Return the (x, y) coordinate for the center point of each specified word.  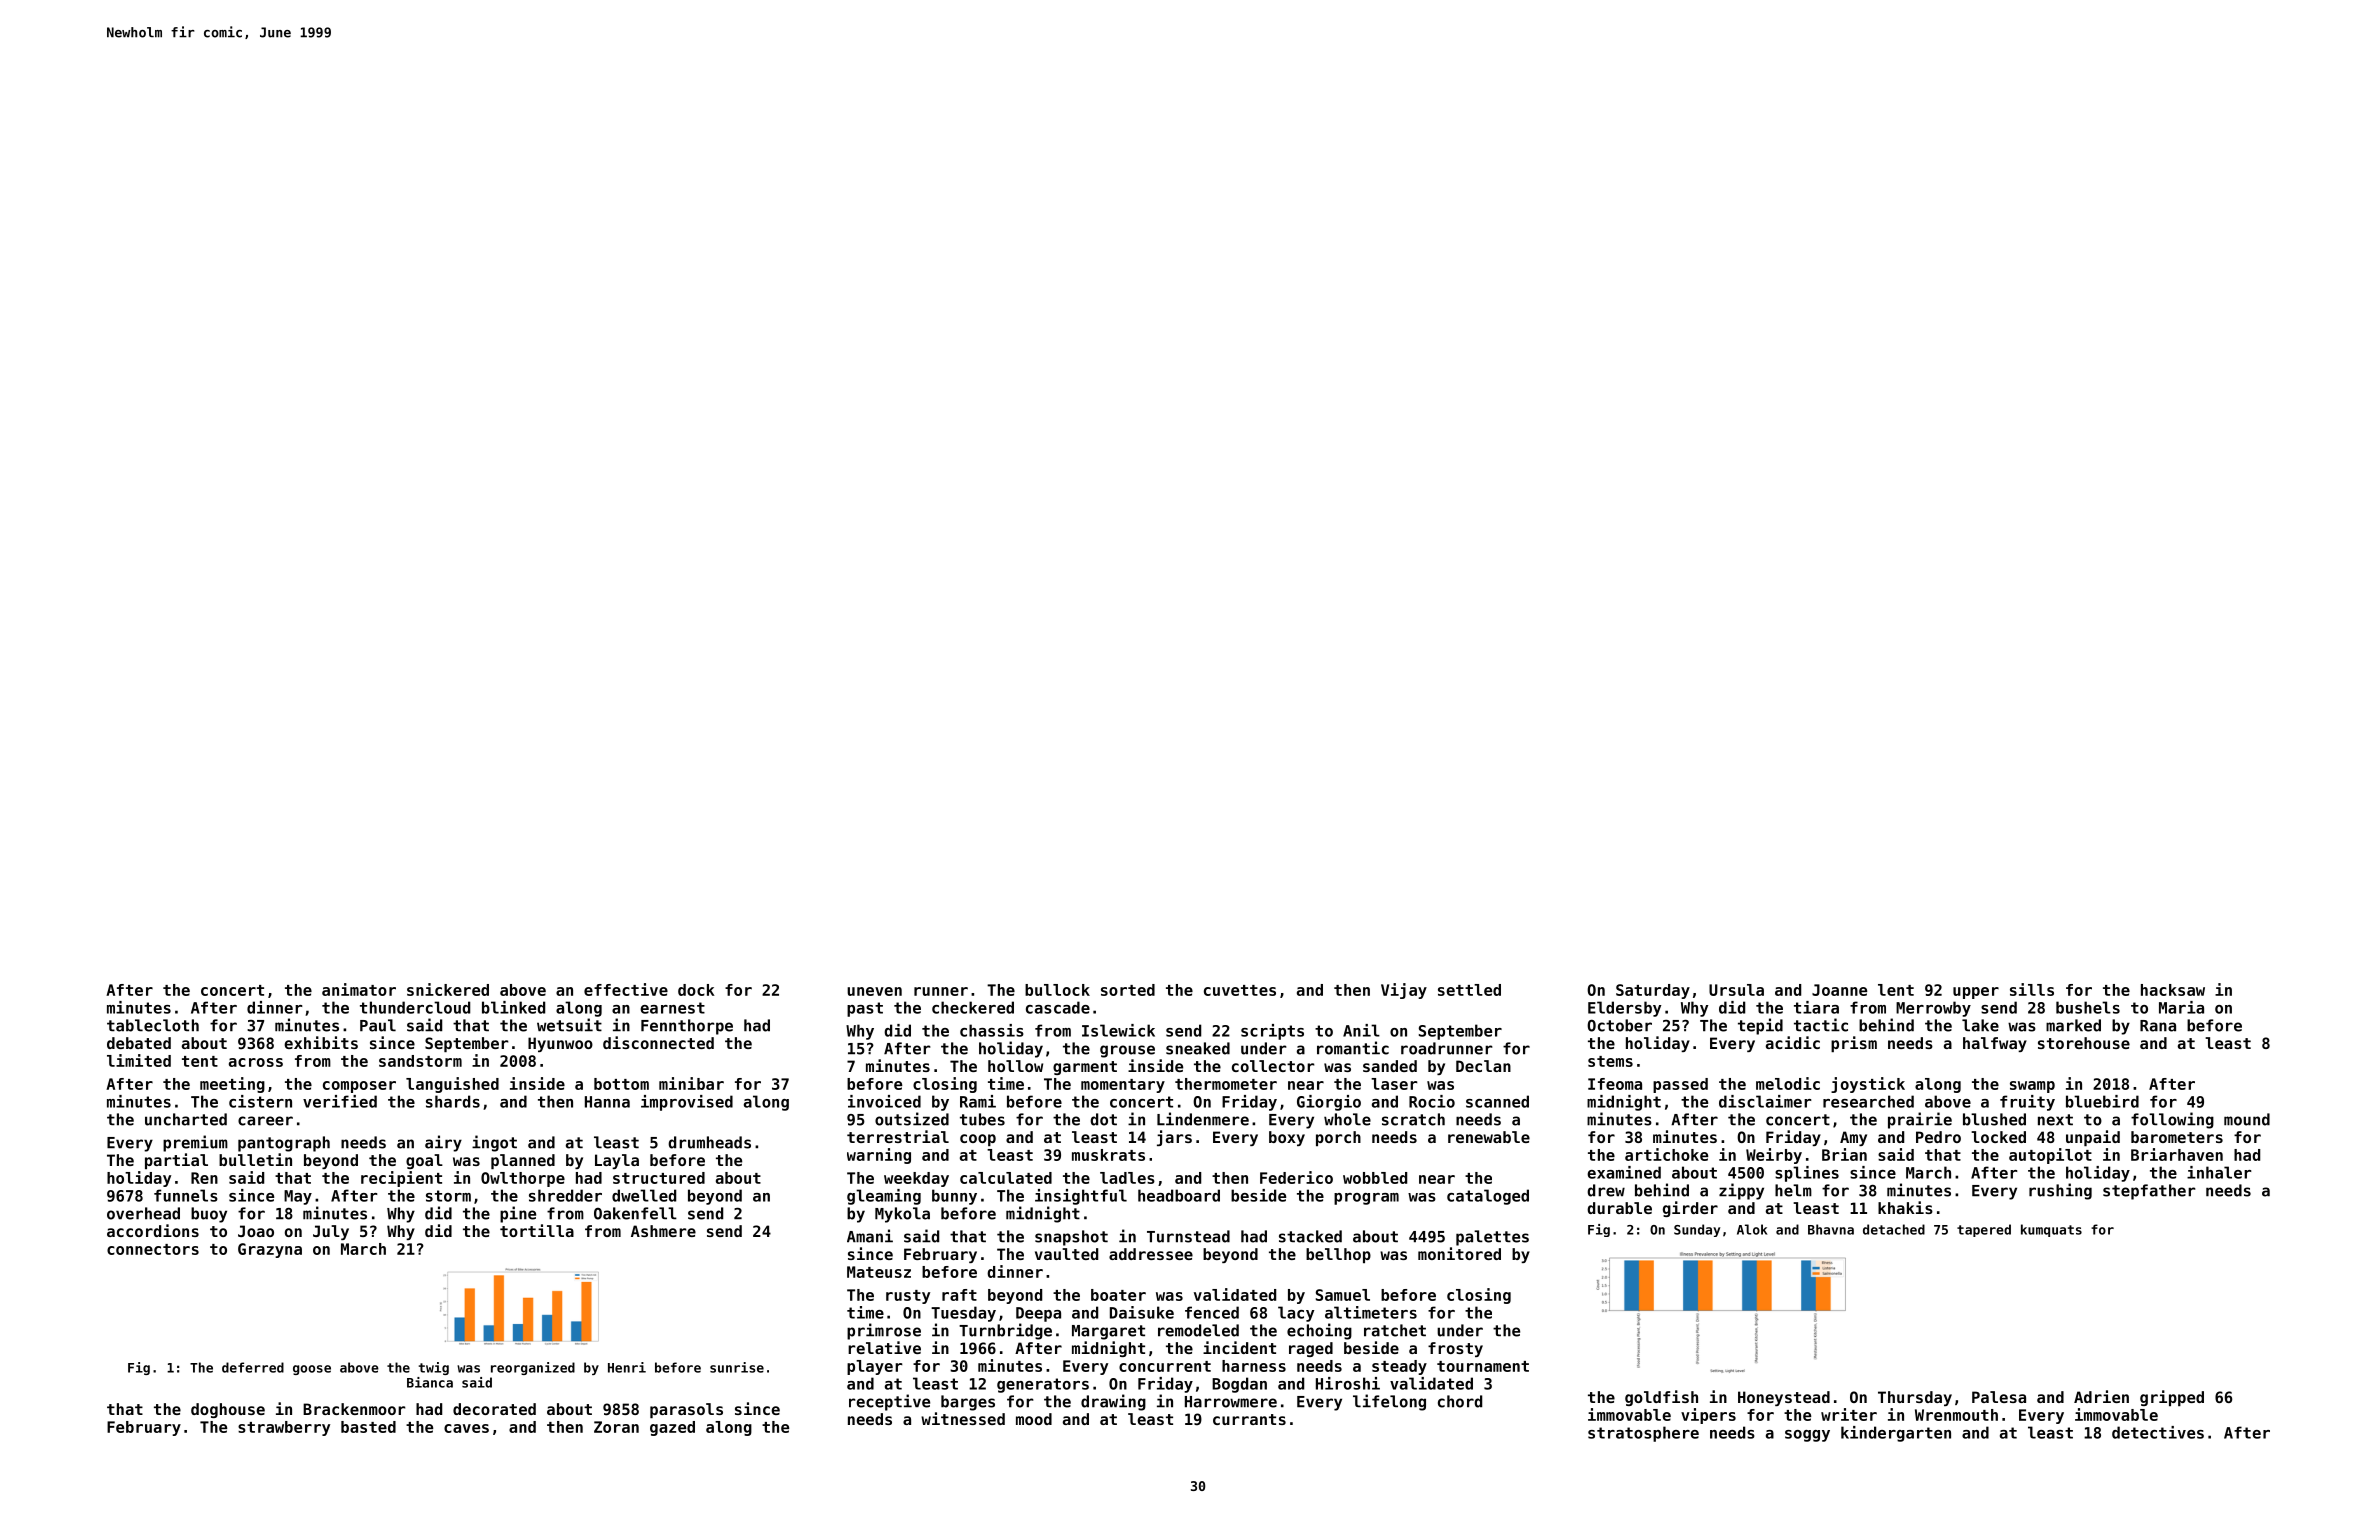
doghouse (228, 1410)
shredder (565, 1195)
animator (359, 989)
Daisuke (1142, 1312)
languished (452, 1085)
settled (1469, 990)
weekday (916, 1179)
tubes (982, 1119)
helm (1793, 1190)
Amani (870, 1236)
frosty (1455, 1349)
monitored (1459, 1253)
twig (434, 1368)
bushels (2088, 1007)
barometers (2177, 1137)
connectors (153, 1249)
